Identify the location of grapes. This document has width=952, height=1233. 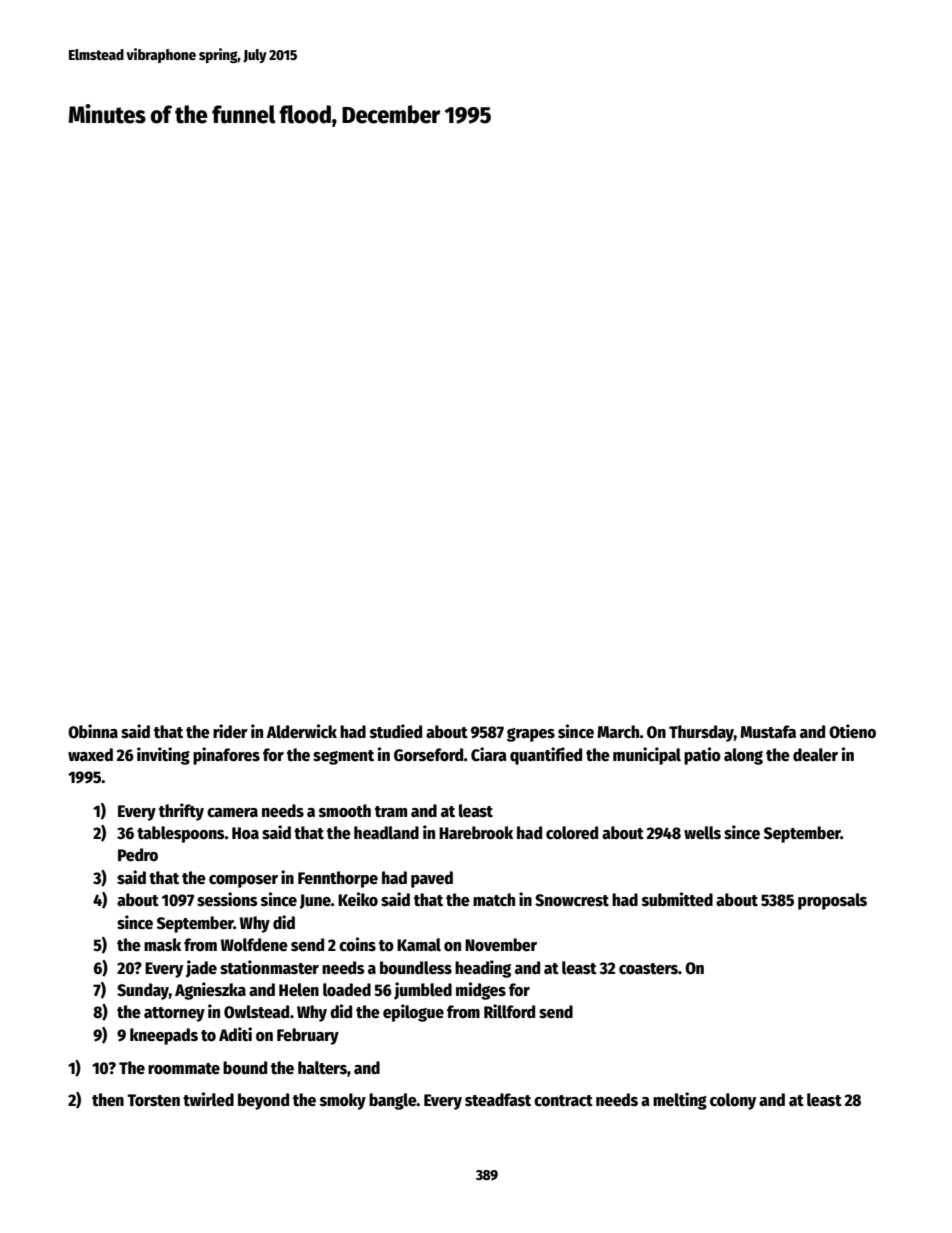
(531, 735).
